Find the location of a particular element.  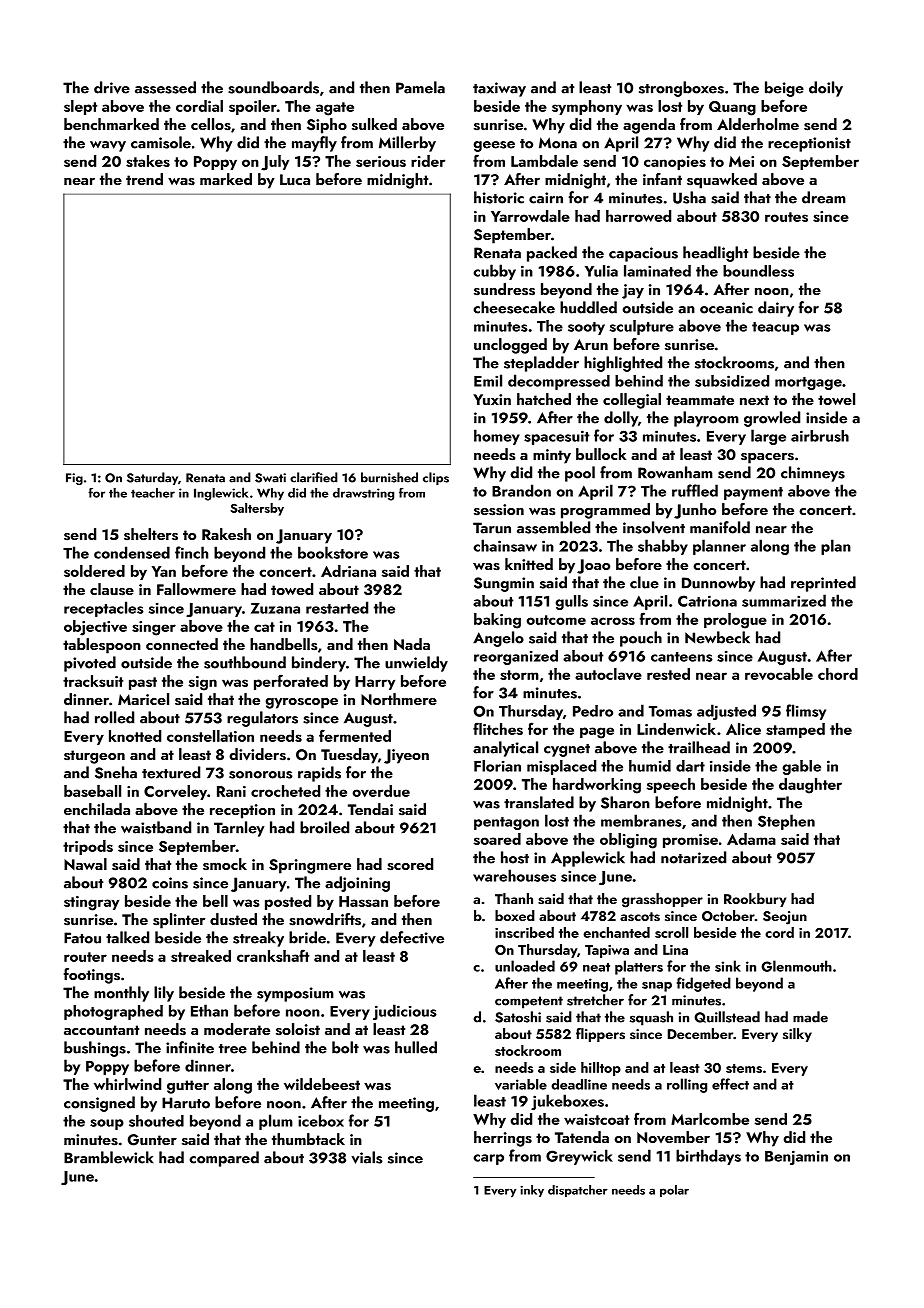

carp is located at coordinates (488, 1159).
